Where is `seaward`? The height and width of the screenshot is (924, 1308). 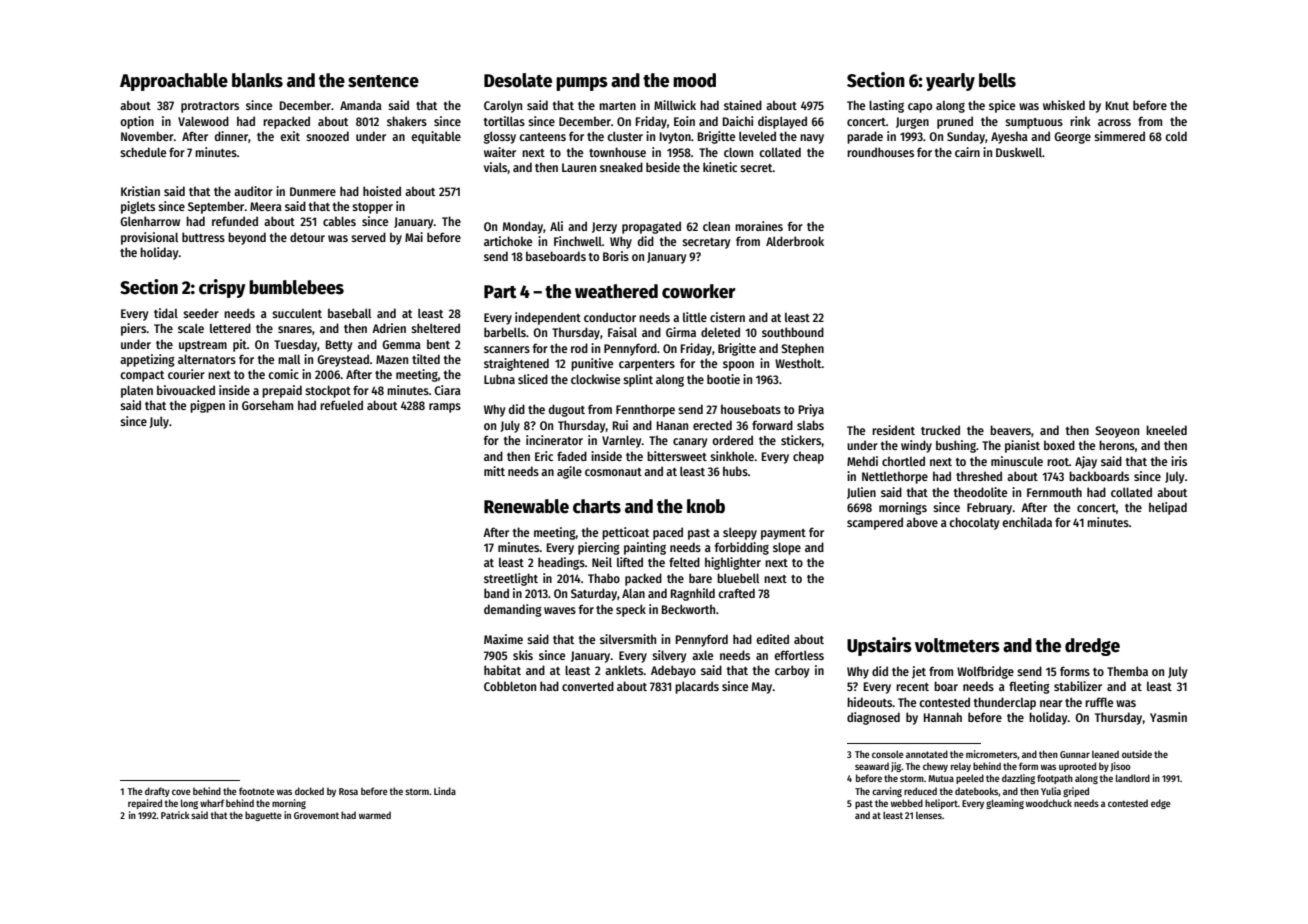
seaward is located at coordinates (872, 766).
